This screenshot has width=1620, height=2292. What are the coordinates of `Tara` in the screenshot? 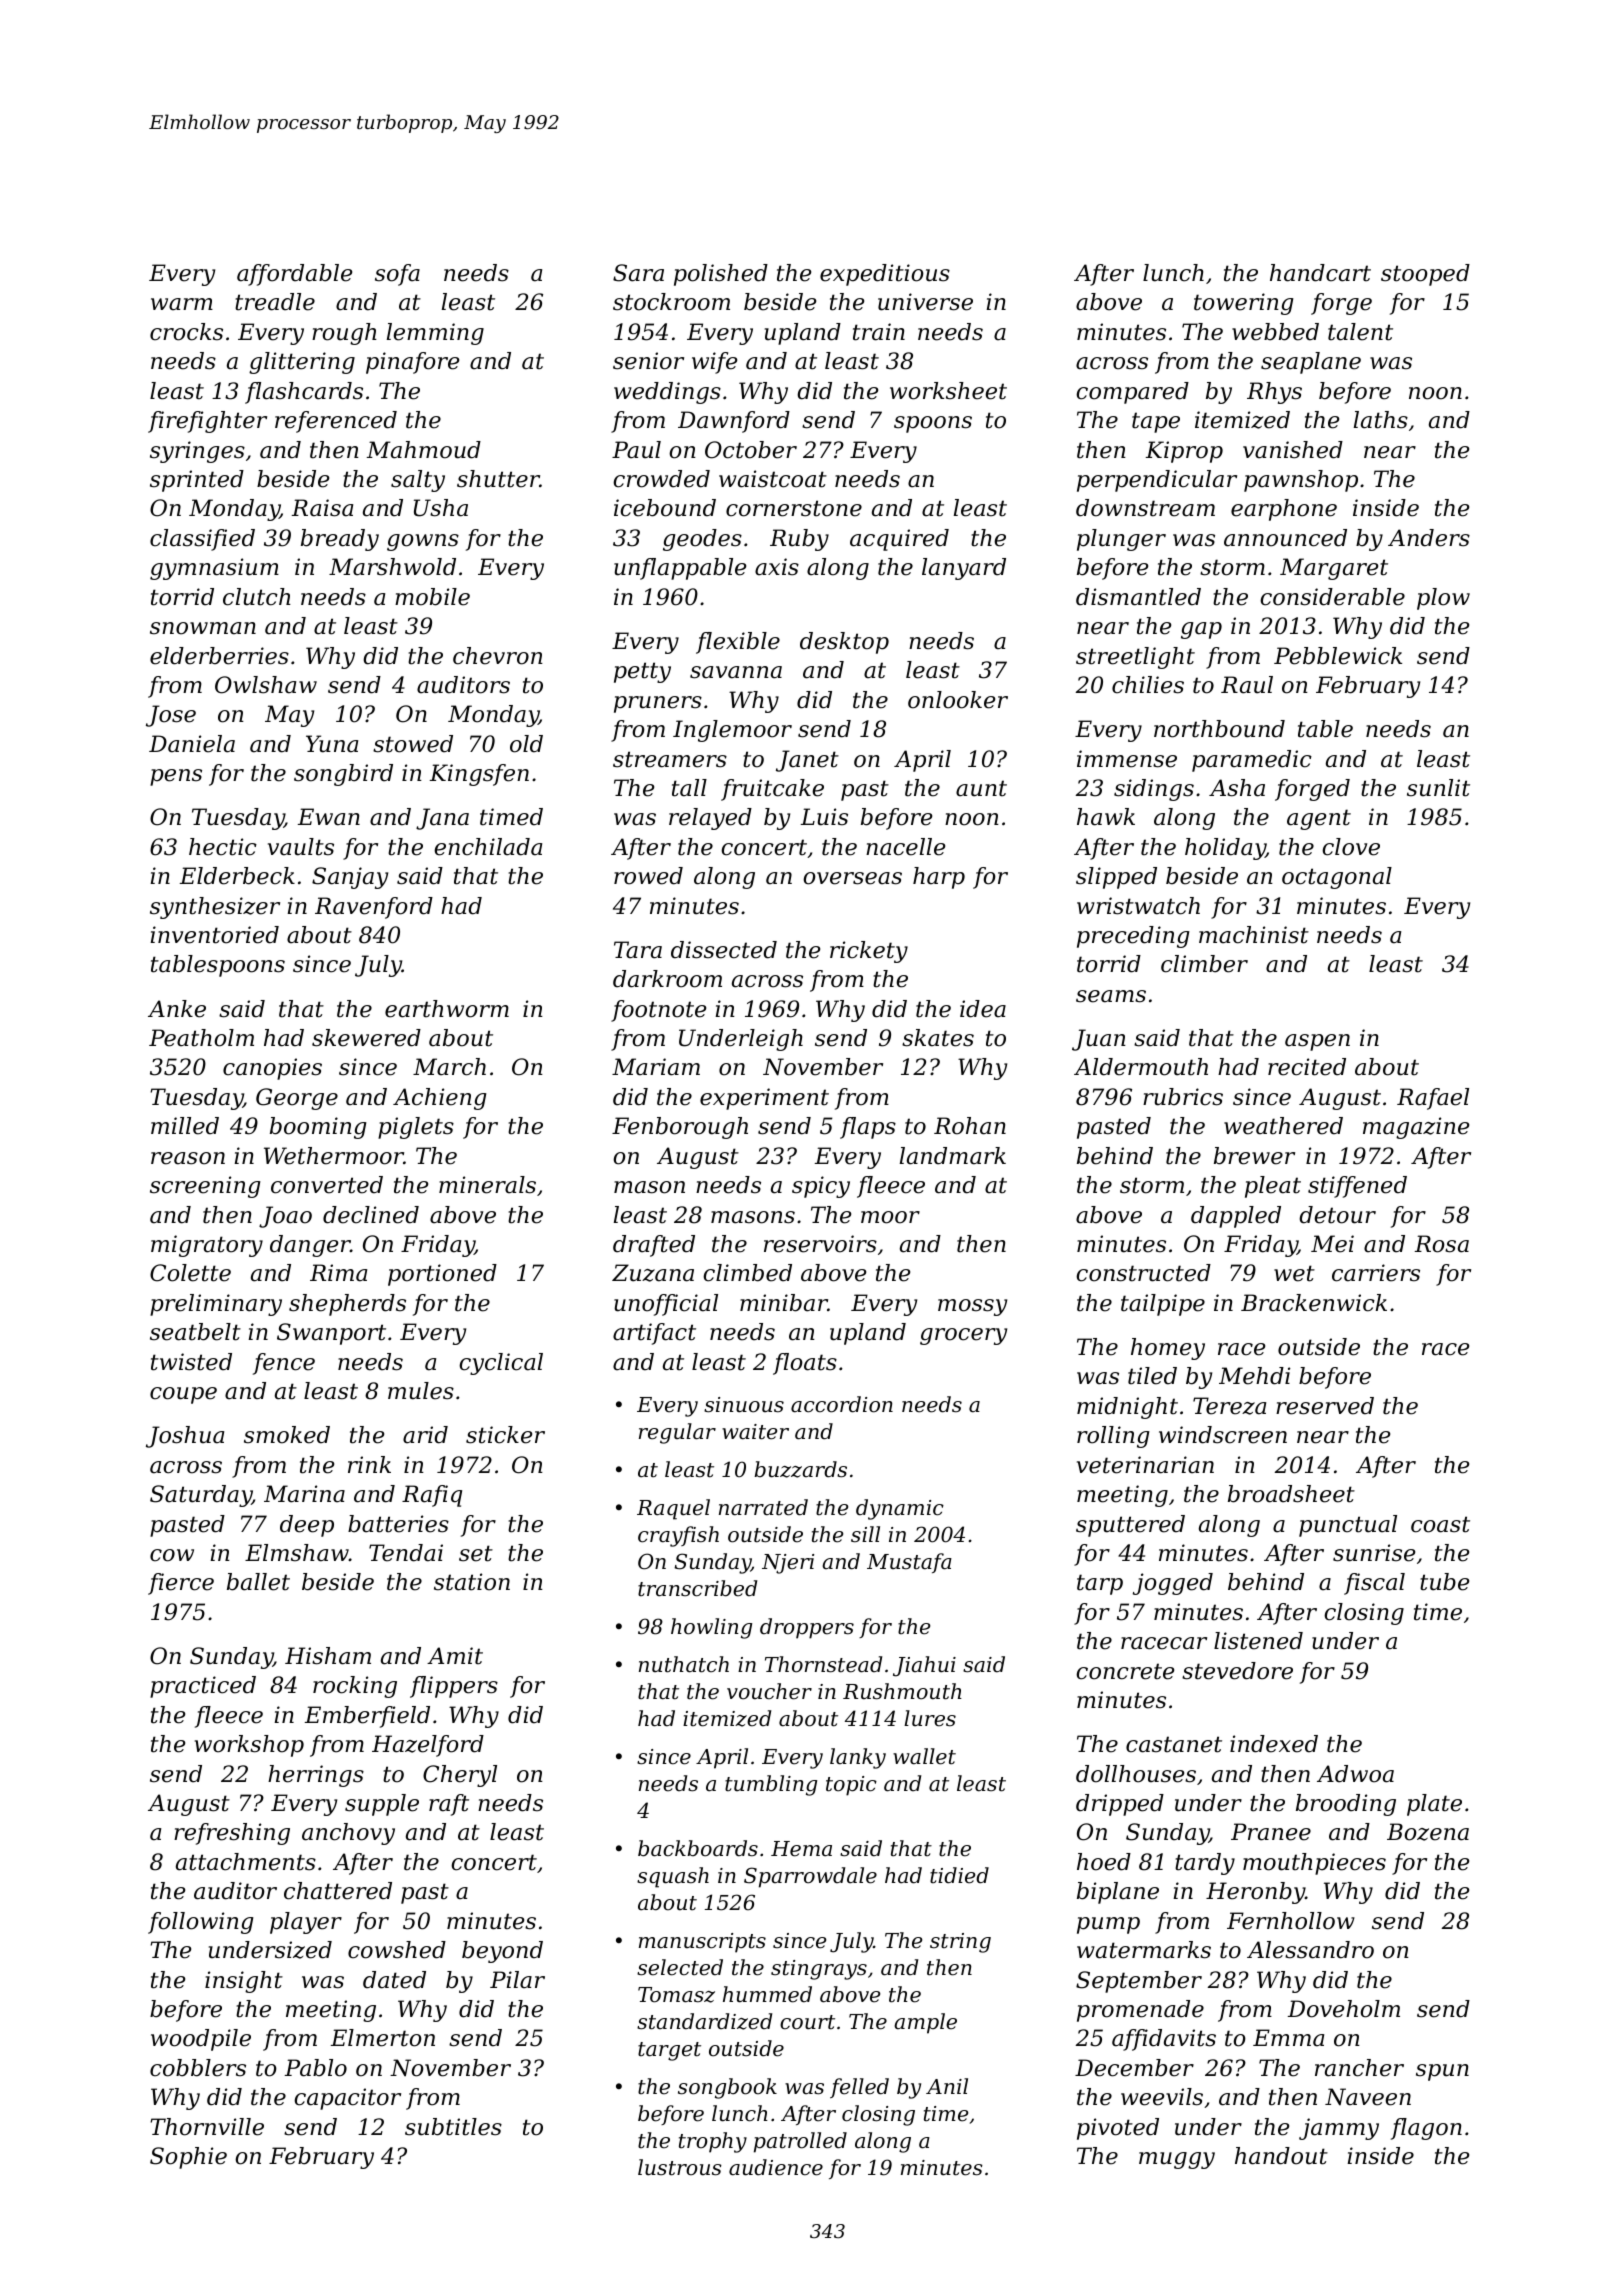 It's located at (638, 950).
